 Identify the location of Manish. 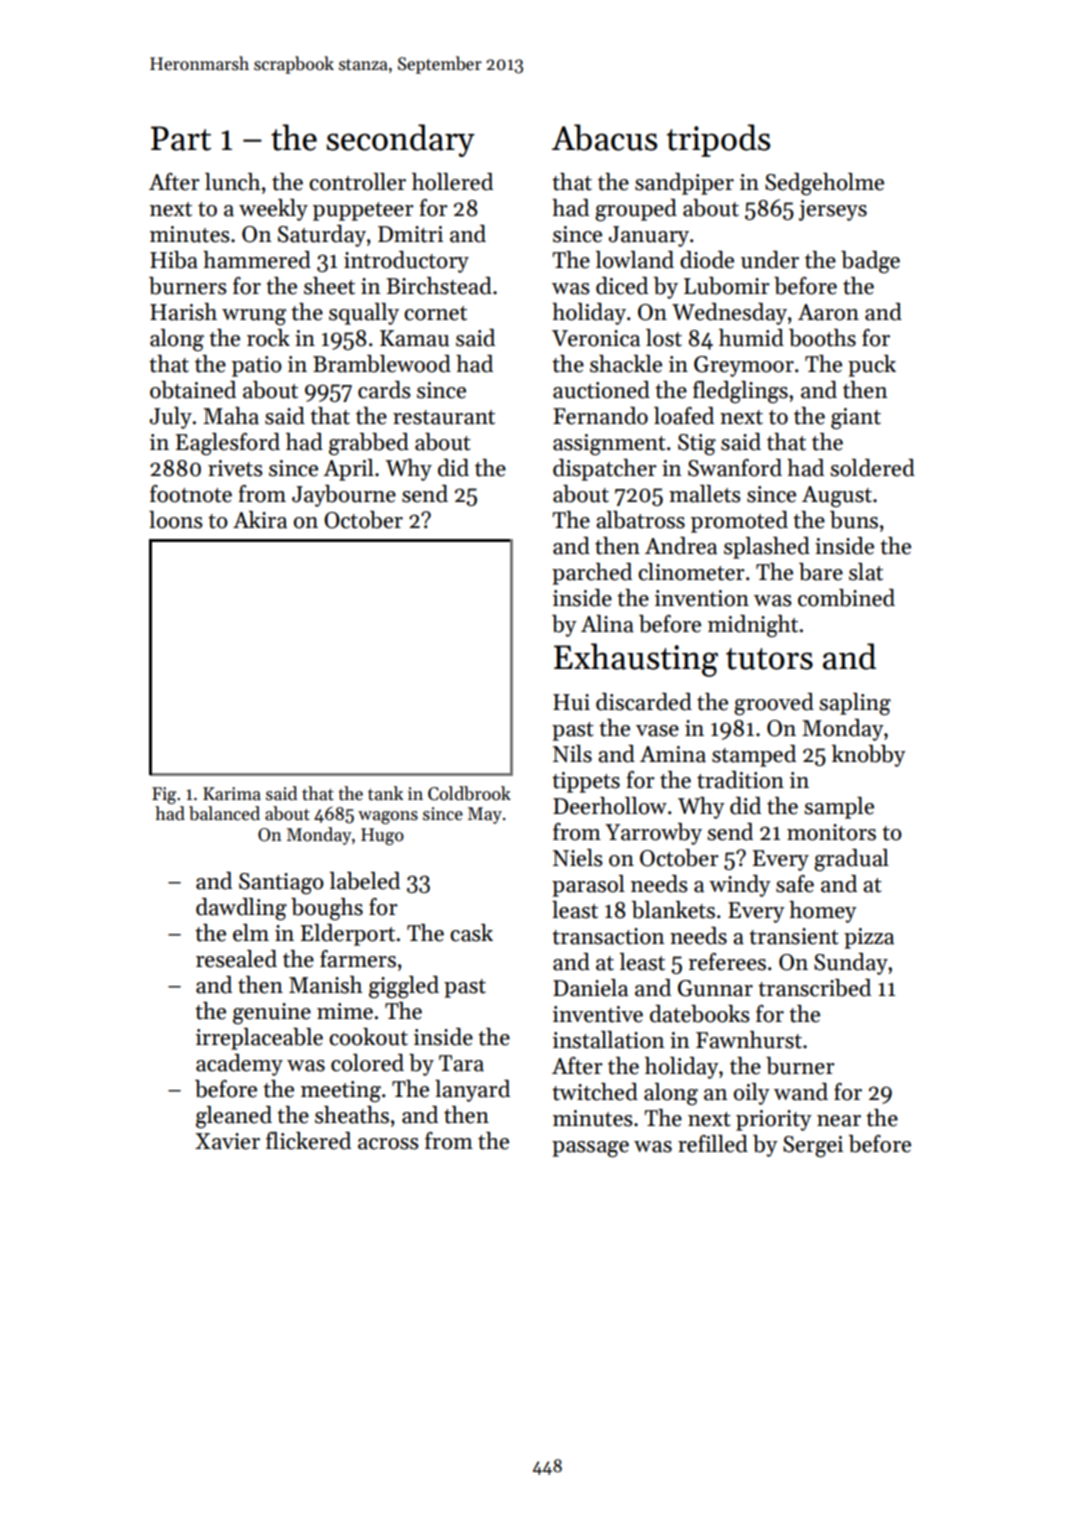
(326, 985).
